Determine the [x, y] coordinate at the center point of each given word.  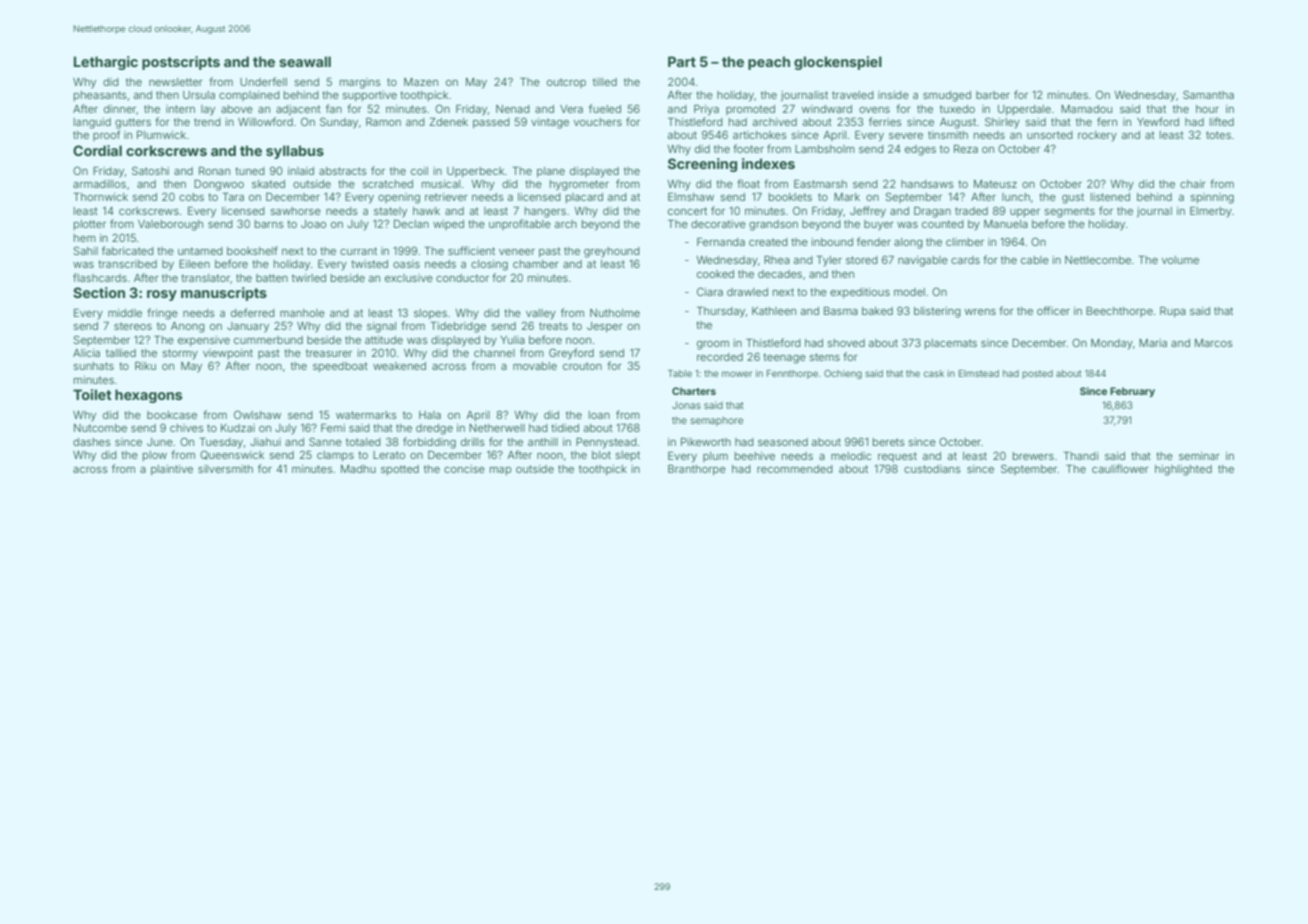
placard [584, 198]
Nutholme [615, 313]
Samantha [1208, 94]
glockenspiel [838, 63]
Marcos [1214, 343]
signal [381, 327]
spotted [400, 470]
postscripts [181, 63]
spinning [1212, 198]
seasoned [783, 442]
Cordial [97, 150]
